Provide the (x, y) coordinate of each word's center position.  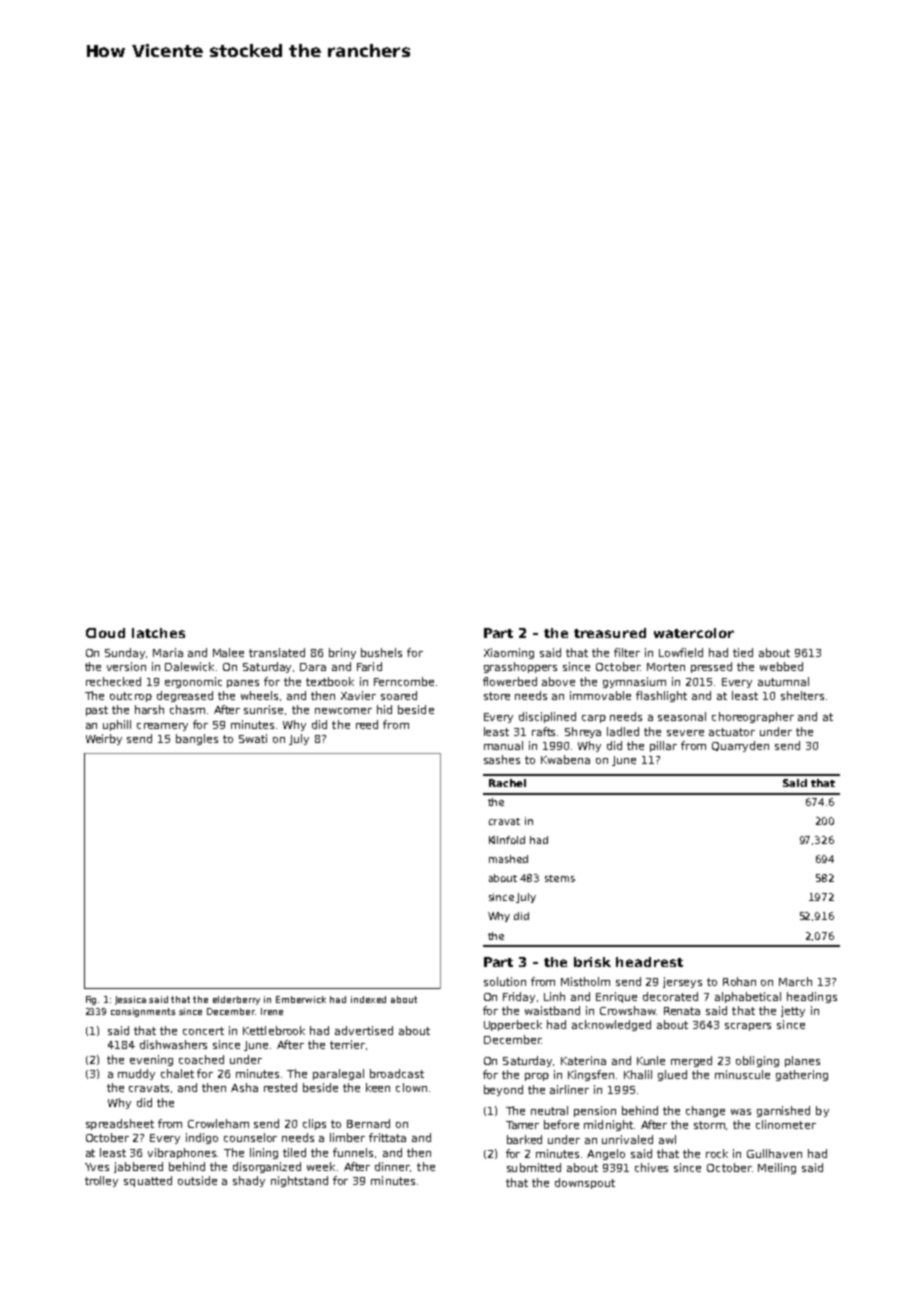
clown (411, 1087)
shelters (802, 695)
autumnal (783, 681)
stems (560, 878)
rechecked (113, 681)
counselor (250, 1137)
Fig (91, 1000)
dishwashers (173, 1044)
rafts (543, 731)
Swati (253, 738)
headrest (649, 962)
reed (367, 724)
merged (691, 1061)
